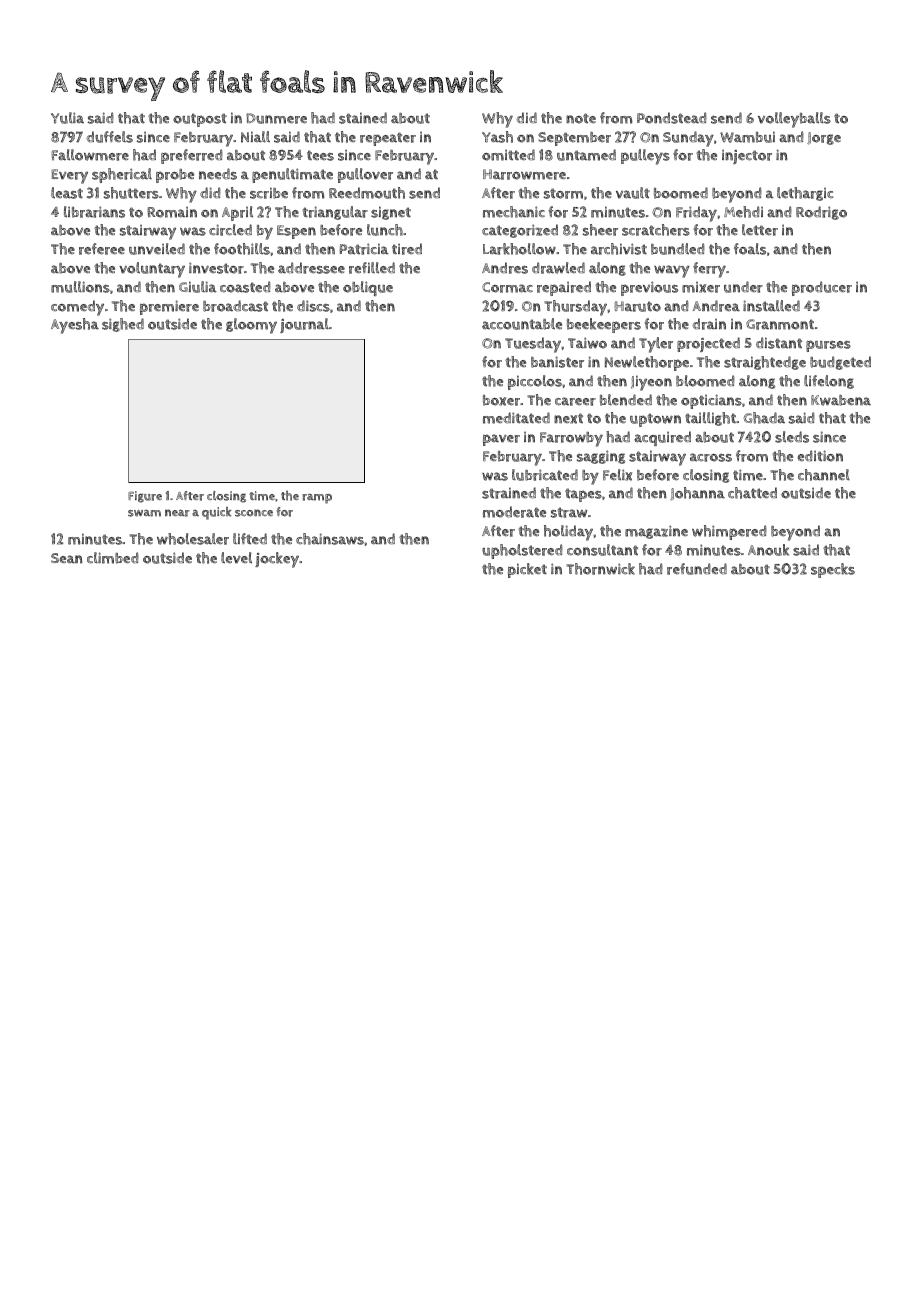 Image resolution: width=924 pixels, height=1308 pixels. What do you see at coordinates (317, 498) in the page?
I see `ramp` at bounding box center [317, 498].
